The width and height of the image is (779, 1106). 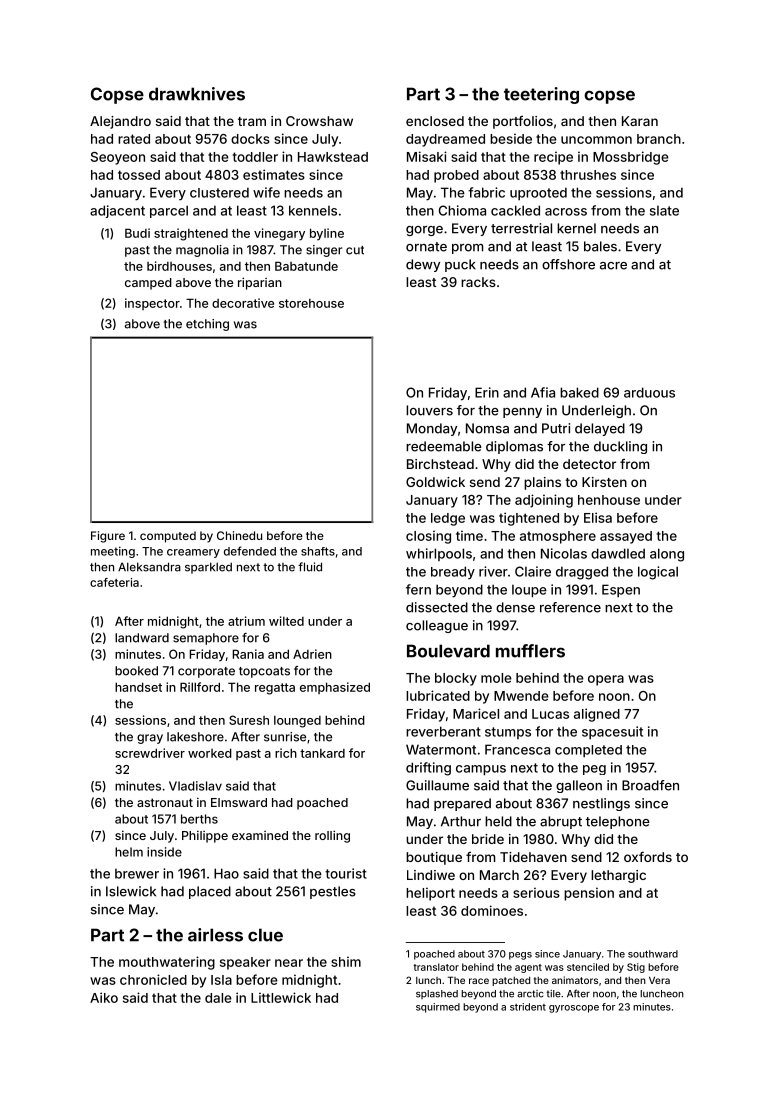 I want to click on Hawkstead, so click(x=333, y=157).
